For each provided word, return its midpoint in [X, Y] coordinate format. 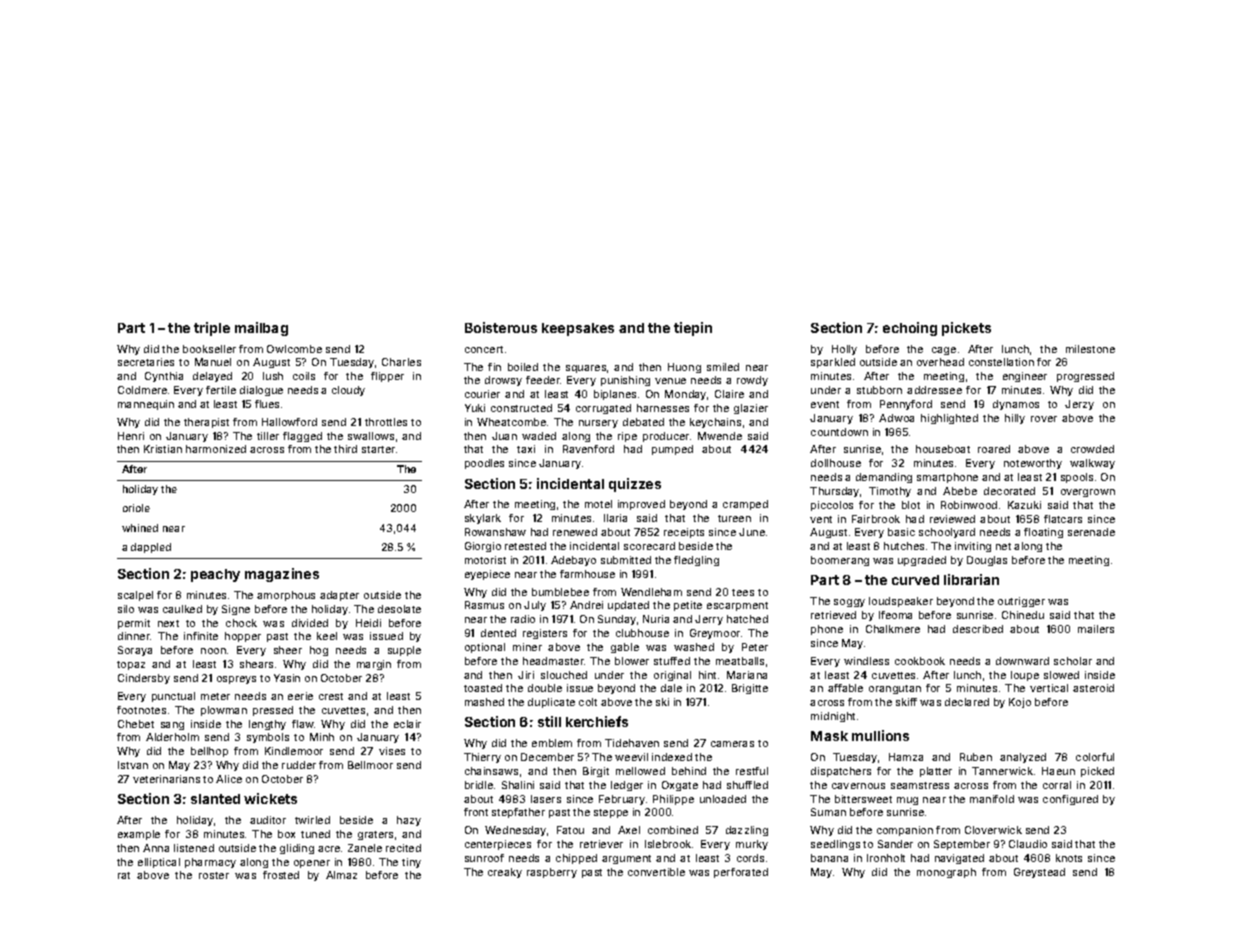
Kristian [163, 449]
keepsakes [578, 329]
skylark [483, 519]
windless [866, 661]
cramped [745, 505]
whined [140, 528]
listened [194, 848]
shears [256, 664]
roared [994, 449]
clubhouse [642, 633]
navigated [959, 859]
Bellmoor [370, 765]
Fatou [570, 830]
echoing [910, 329]
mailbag [261, 329]
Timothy [890, 492]
